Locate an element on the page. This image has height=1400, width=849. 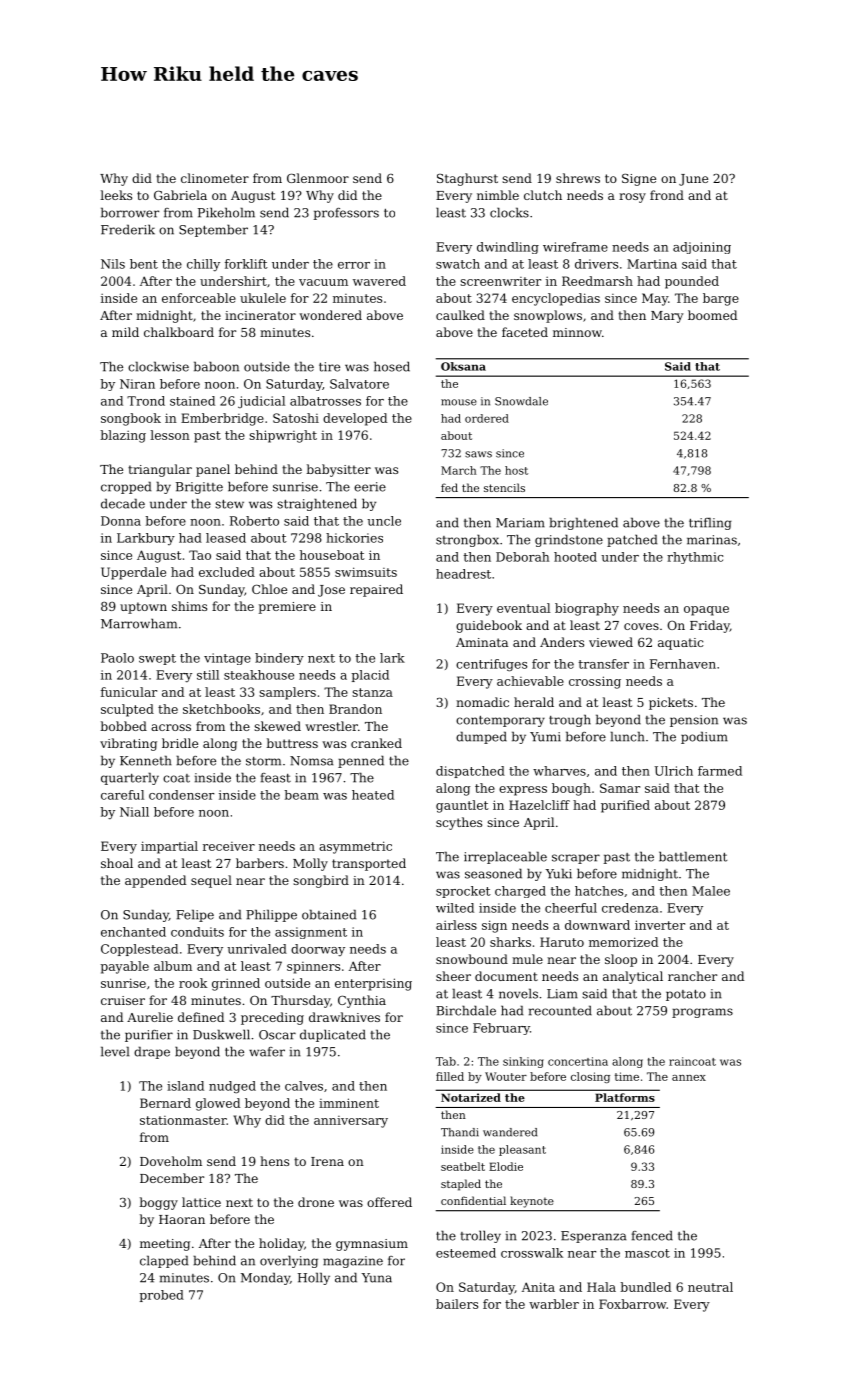
trifling is located at coordinates (710, 523).
